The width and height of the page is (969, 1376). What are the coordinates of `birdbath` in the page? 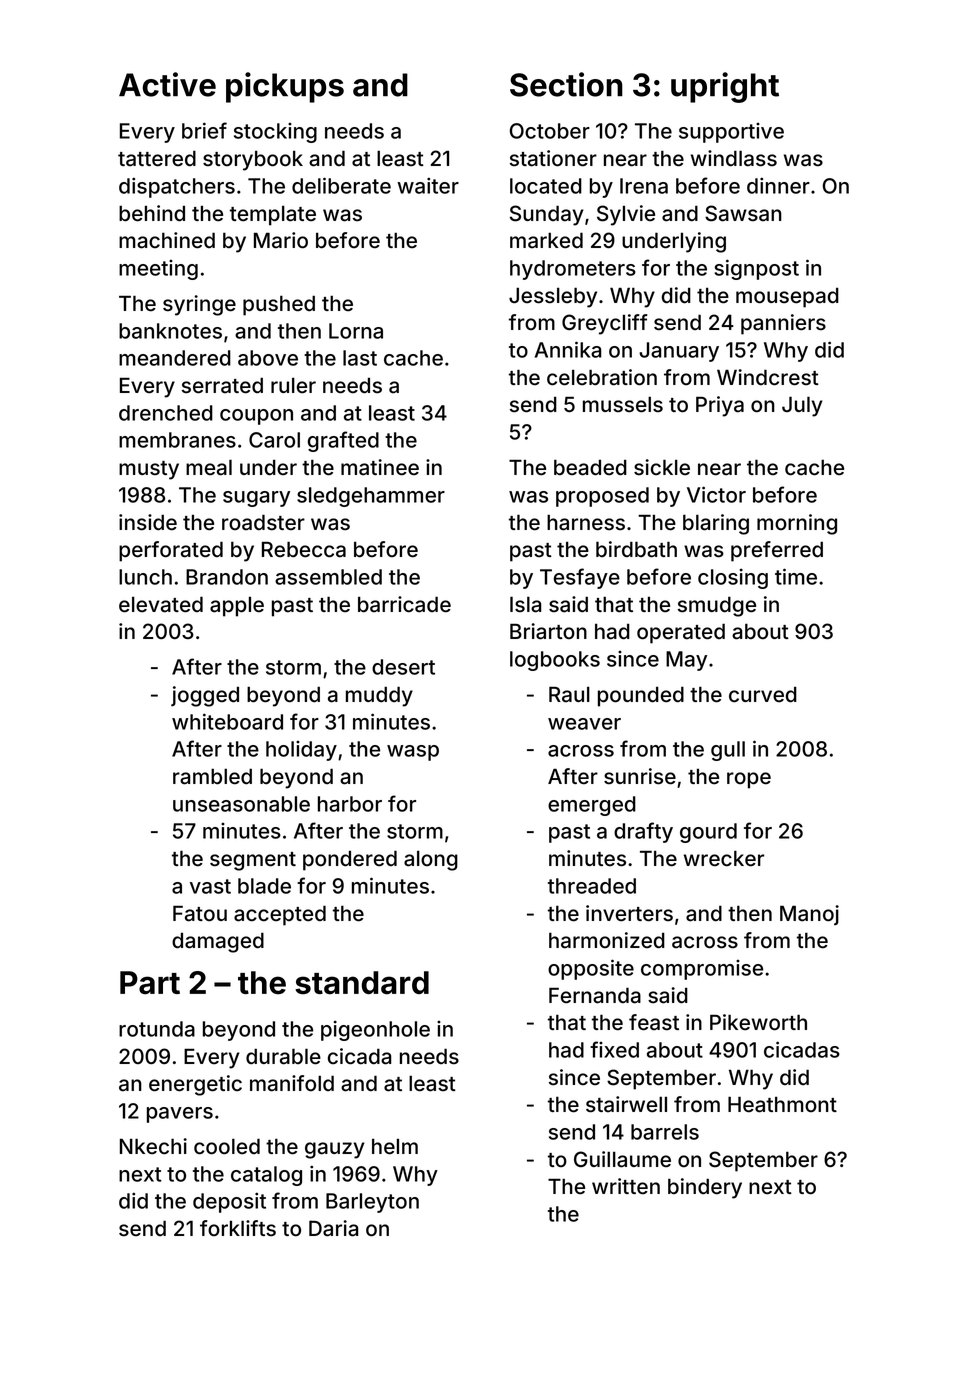 It's located at (636, 549).
